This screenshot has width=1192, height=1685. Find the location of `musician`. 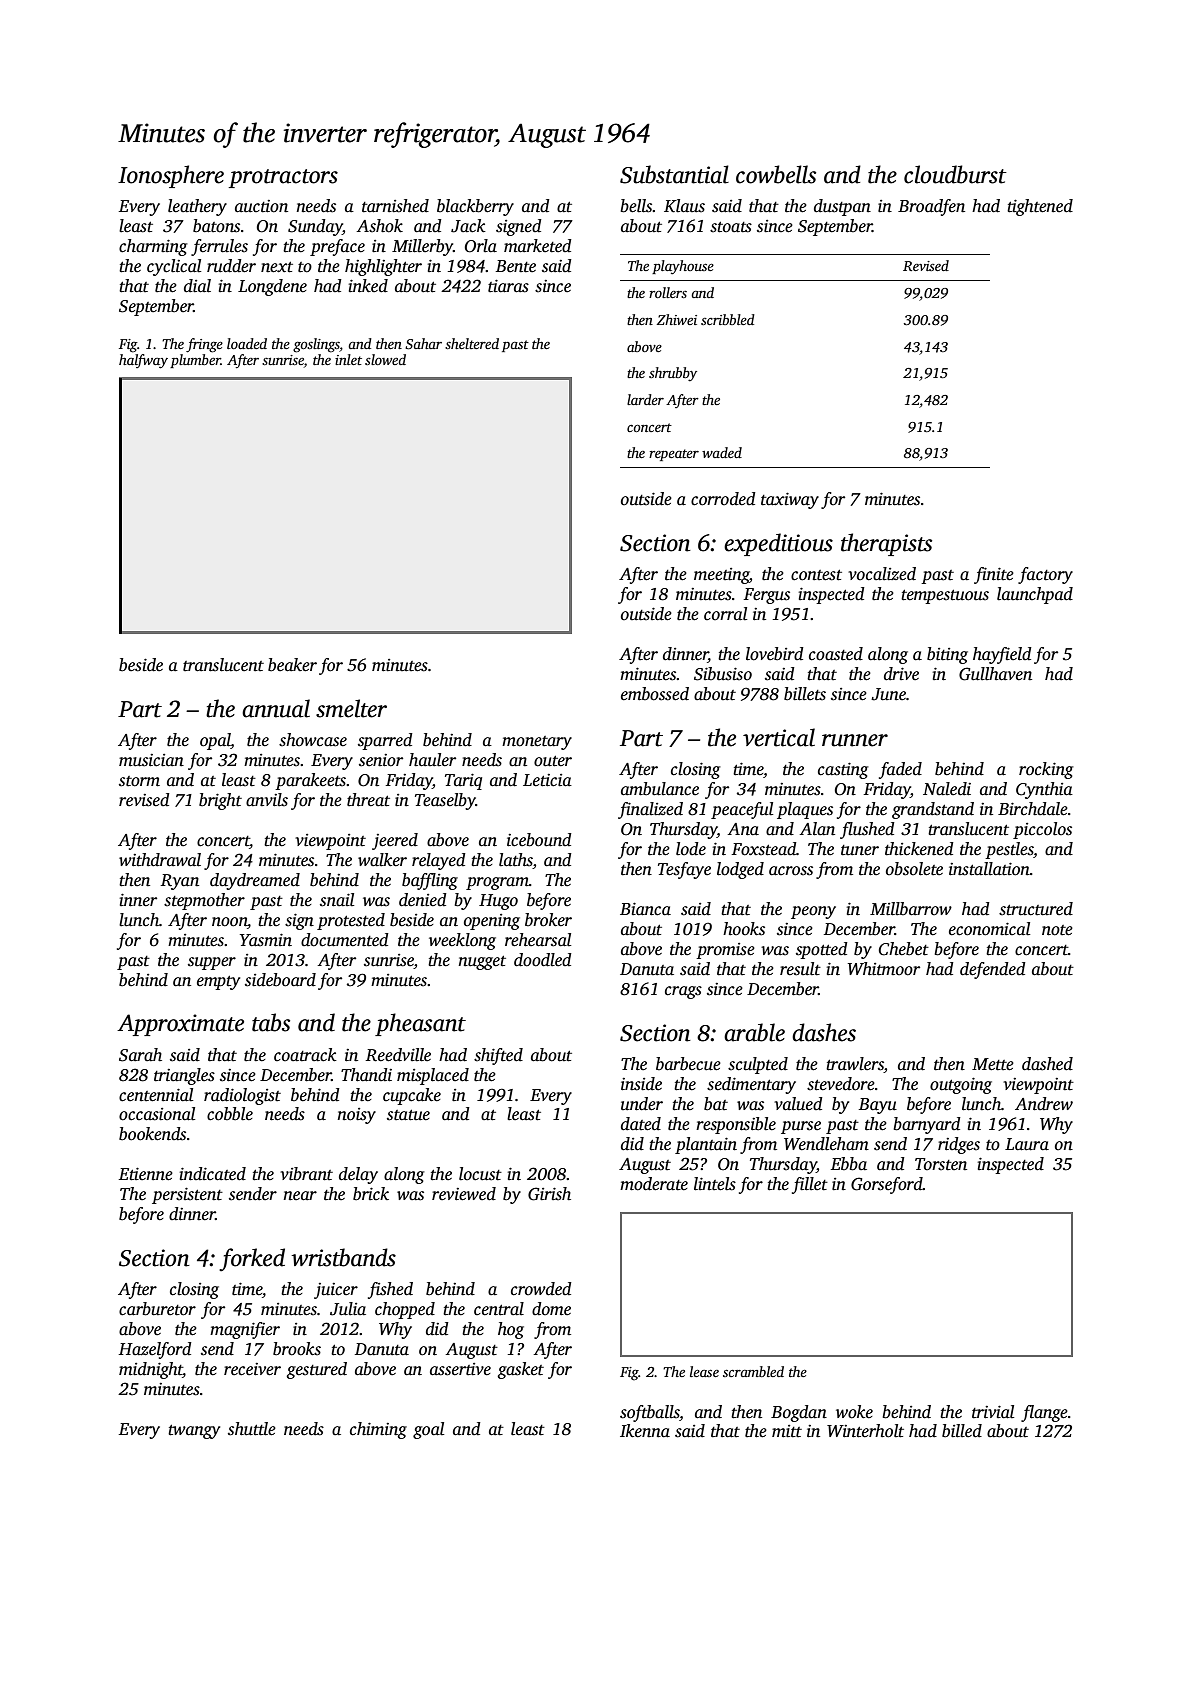

musician is located at coordinates (151, 760).
